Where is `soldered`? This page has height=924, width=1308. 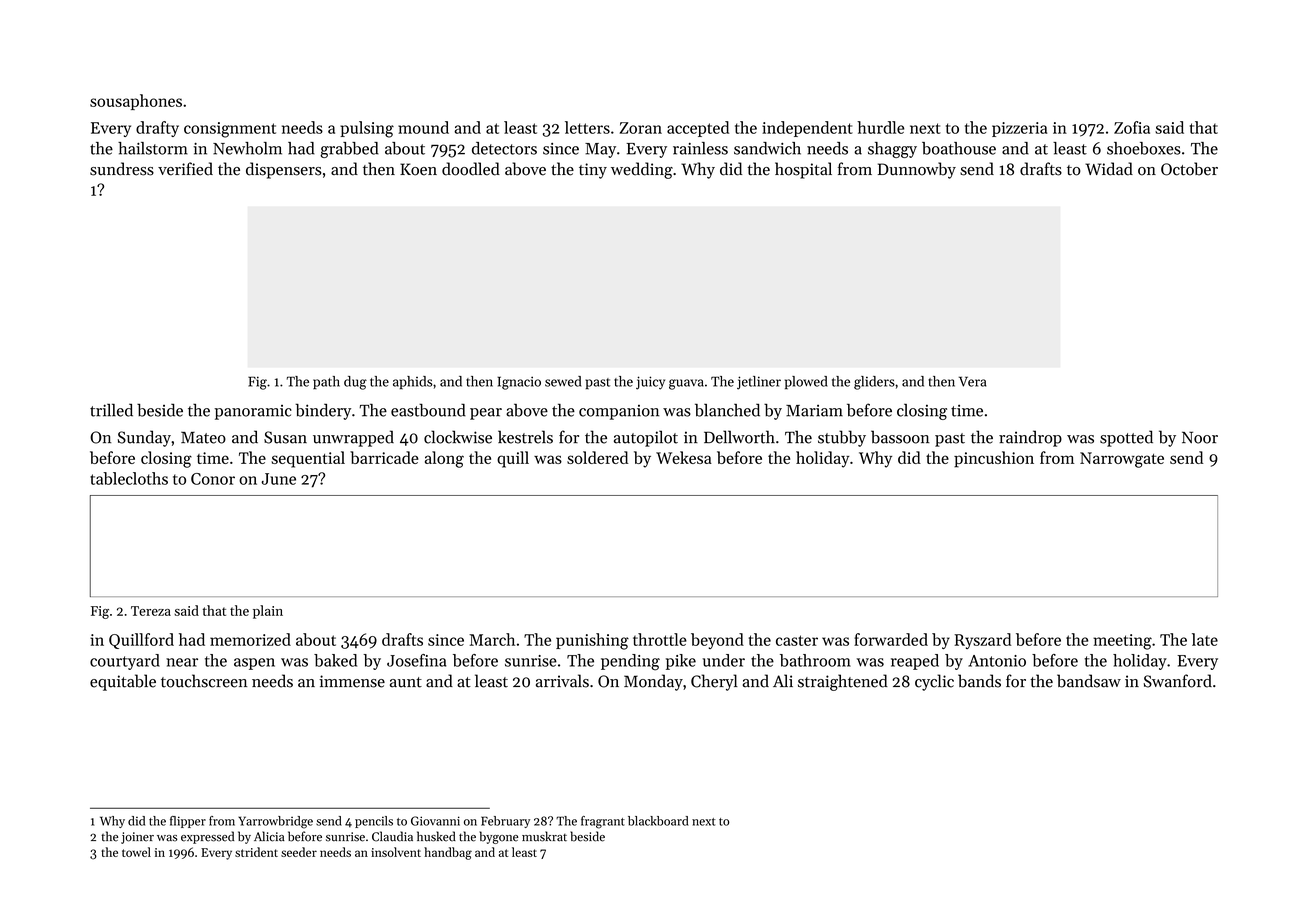 soldered is located at coordinates (597, 457).
